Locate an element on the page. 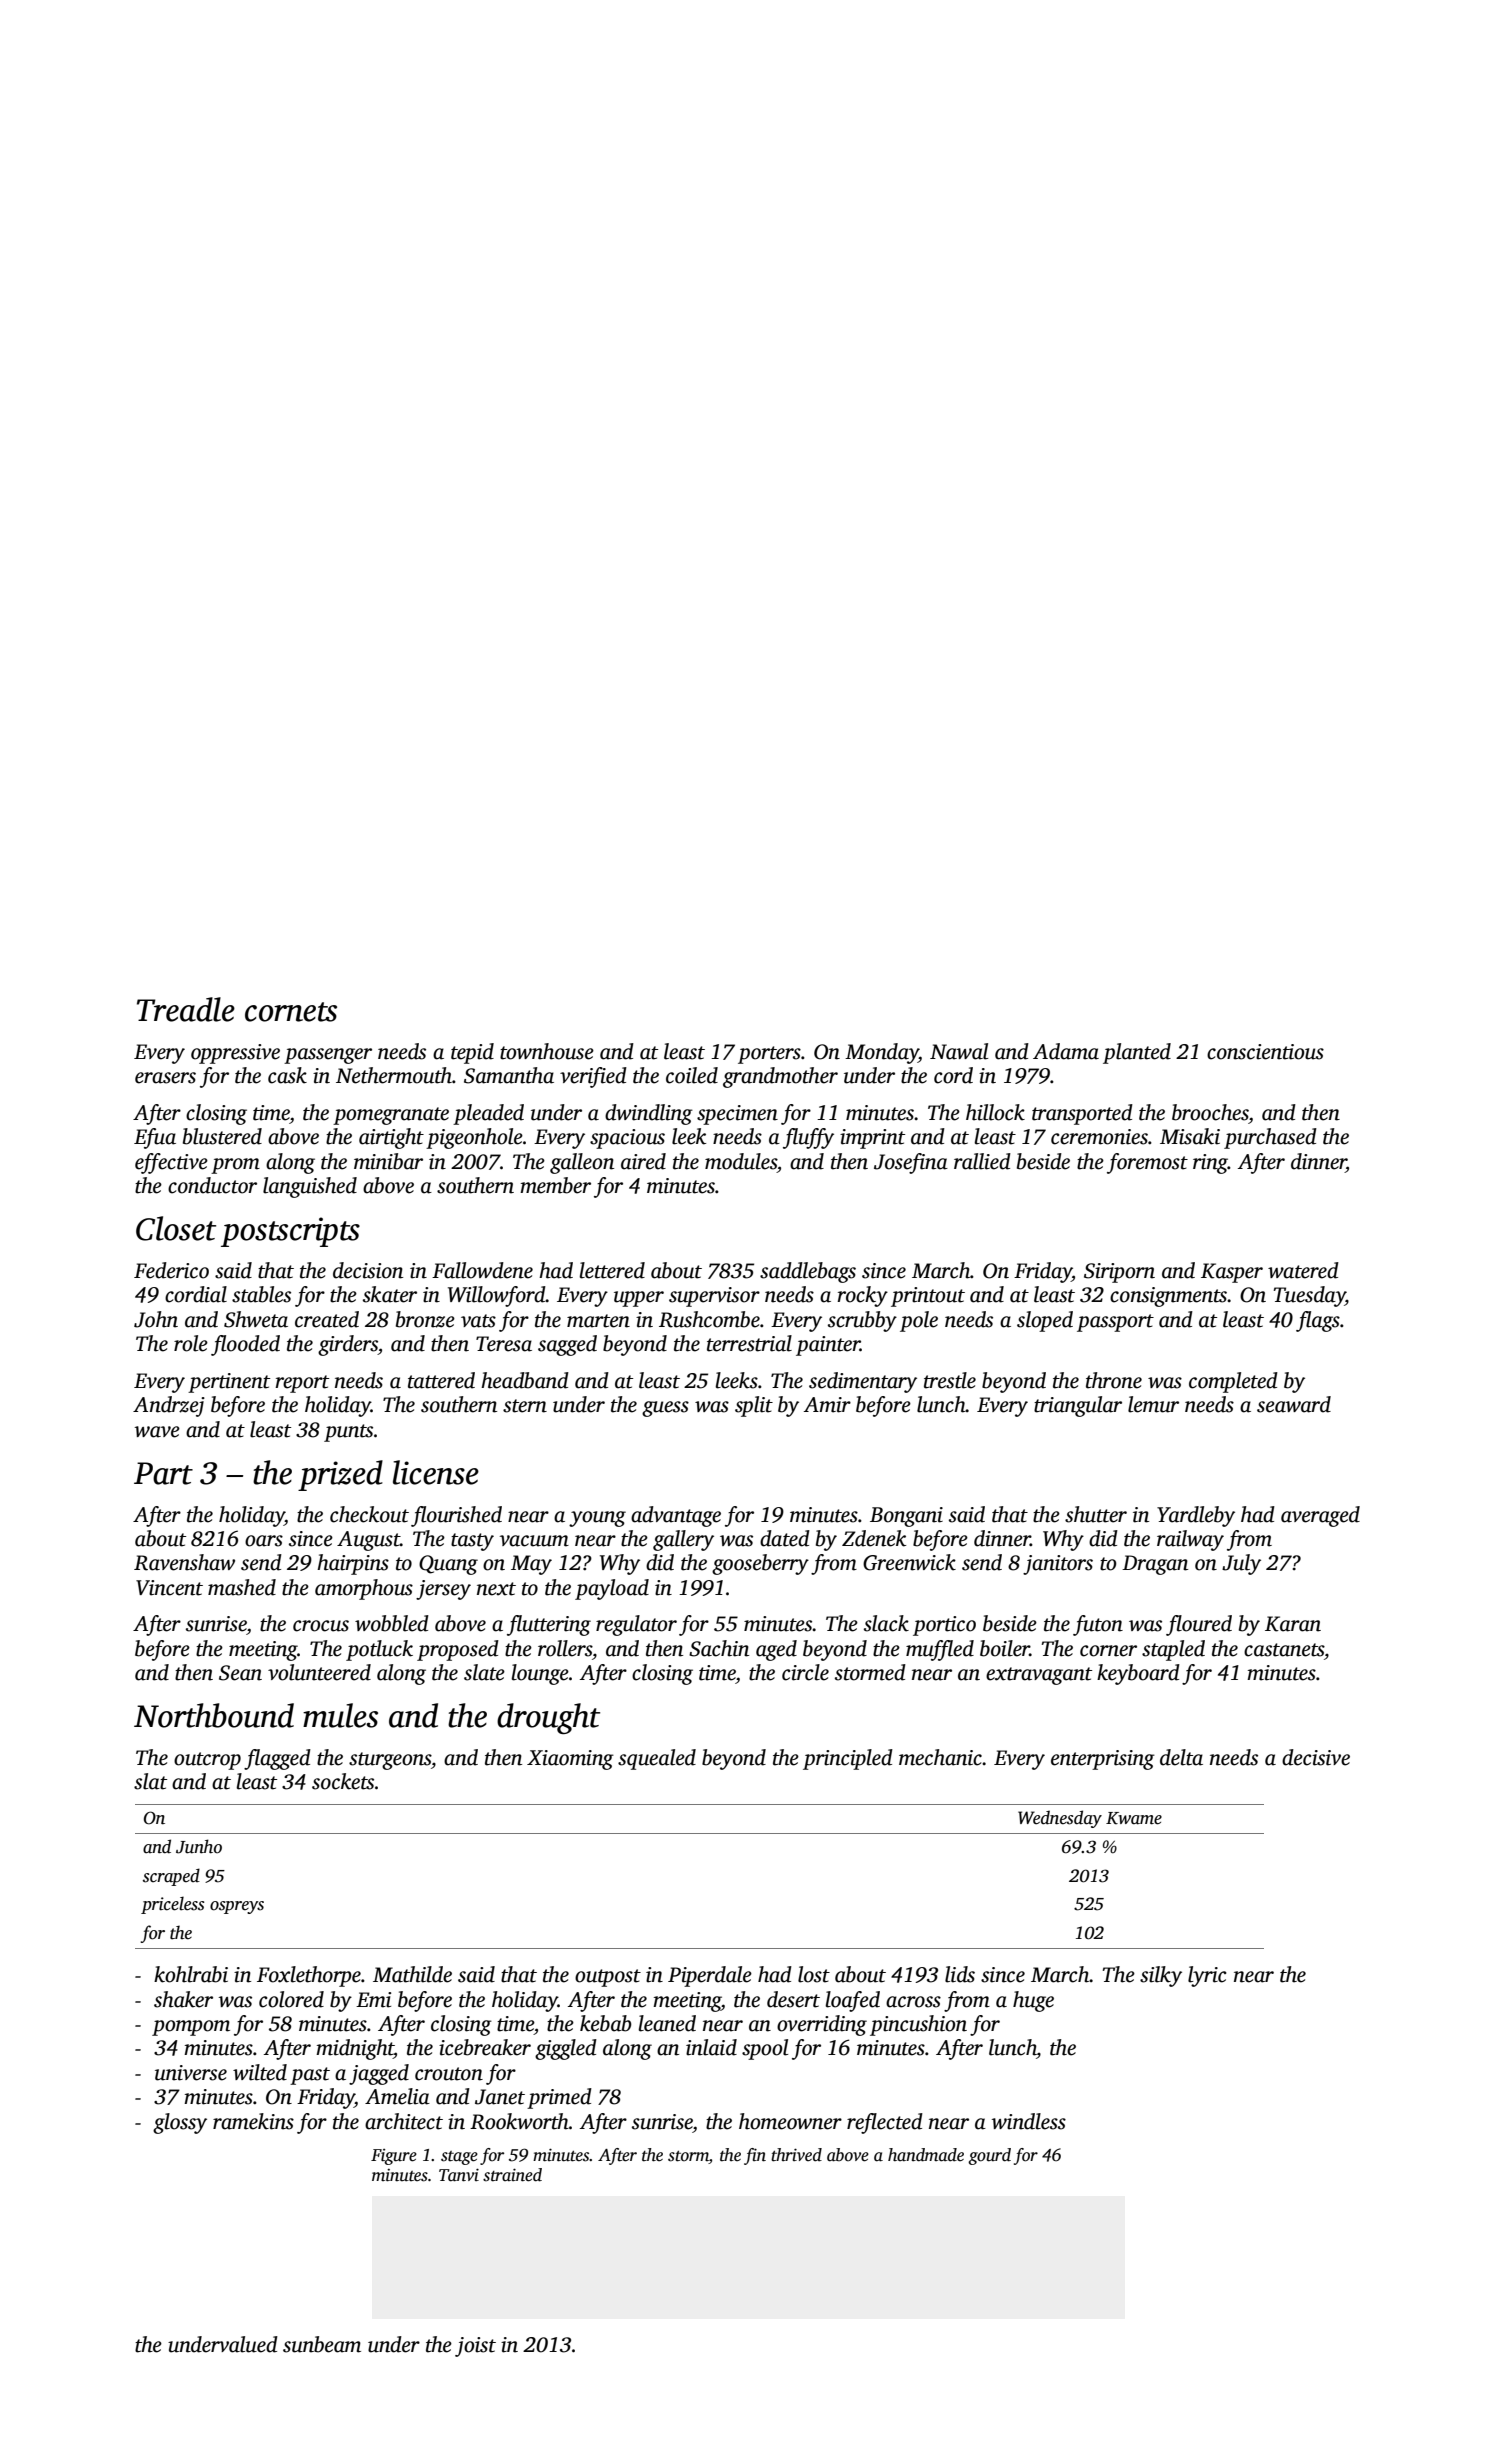 This document has width=1496, height=2464. stage is located at coordinates (459, 2158).
